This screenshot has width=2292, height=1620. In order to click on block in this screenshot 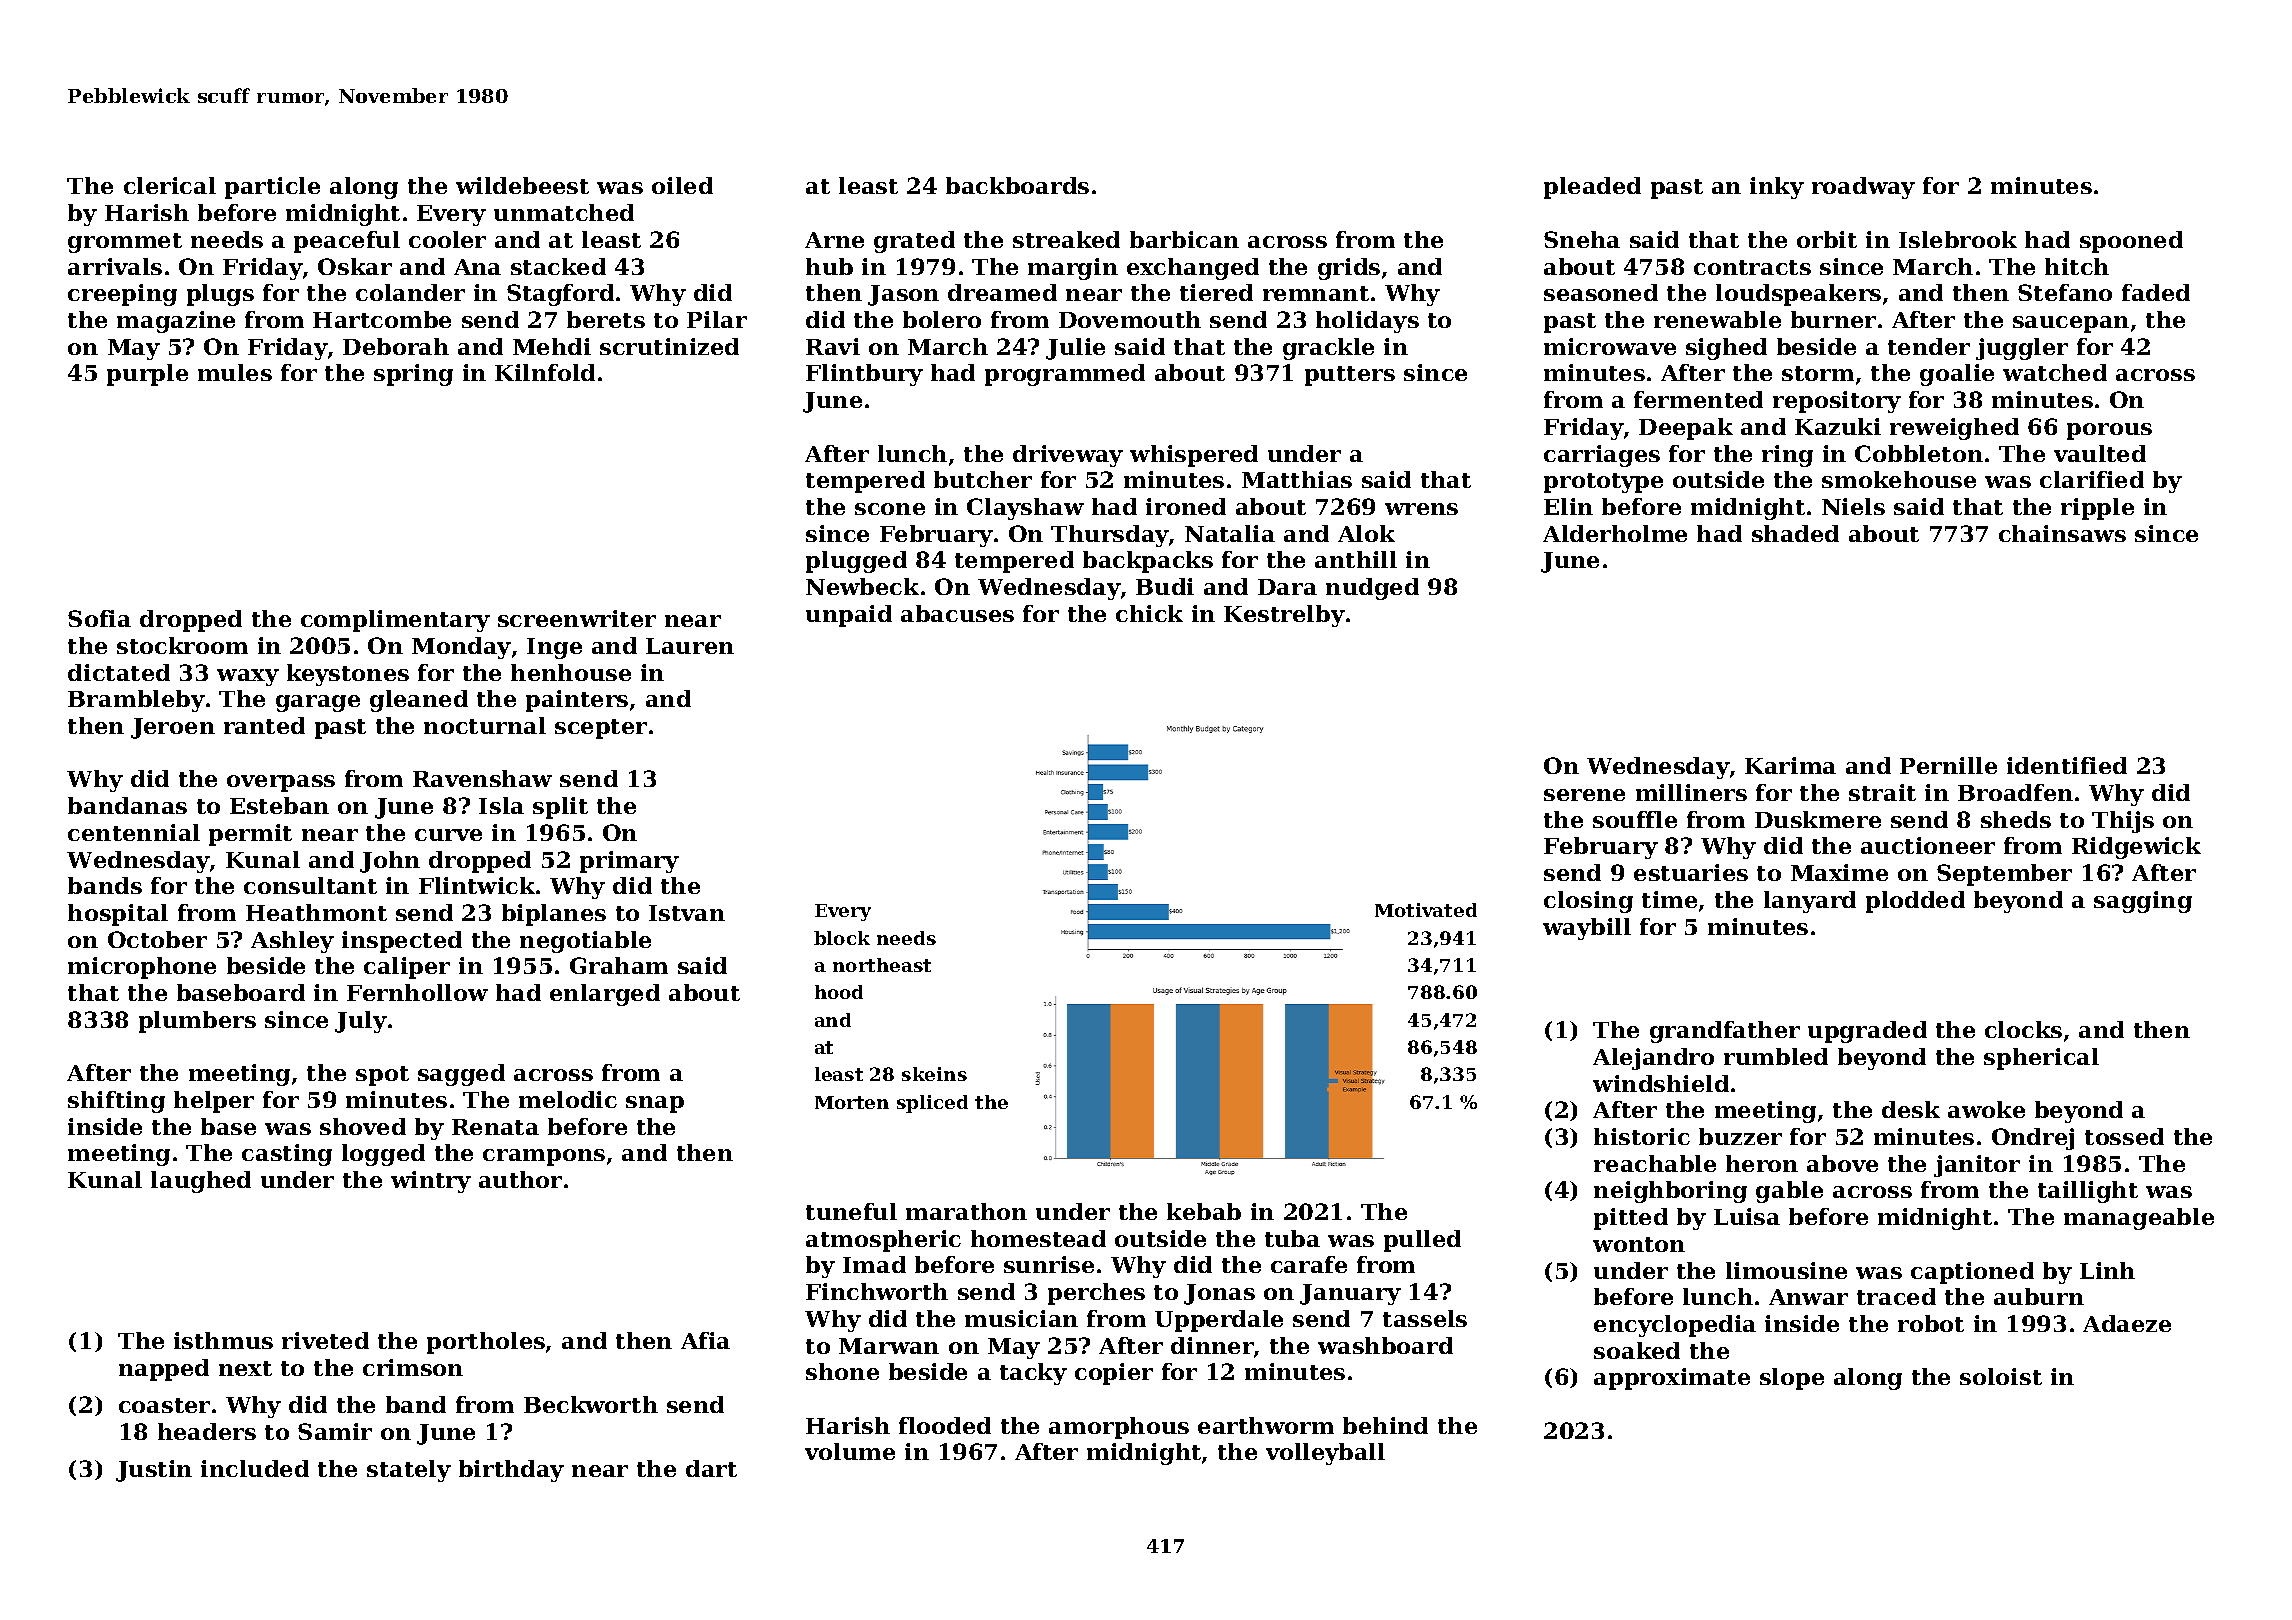, I will do `click(842, 938)`.
